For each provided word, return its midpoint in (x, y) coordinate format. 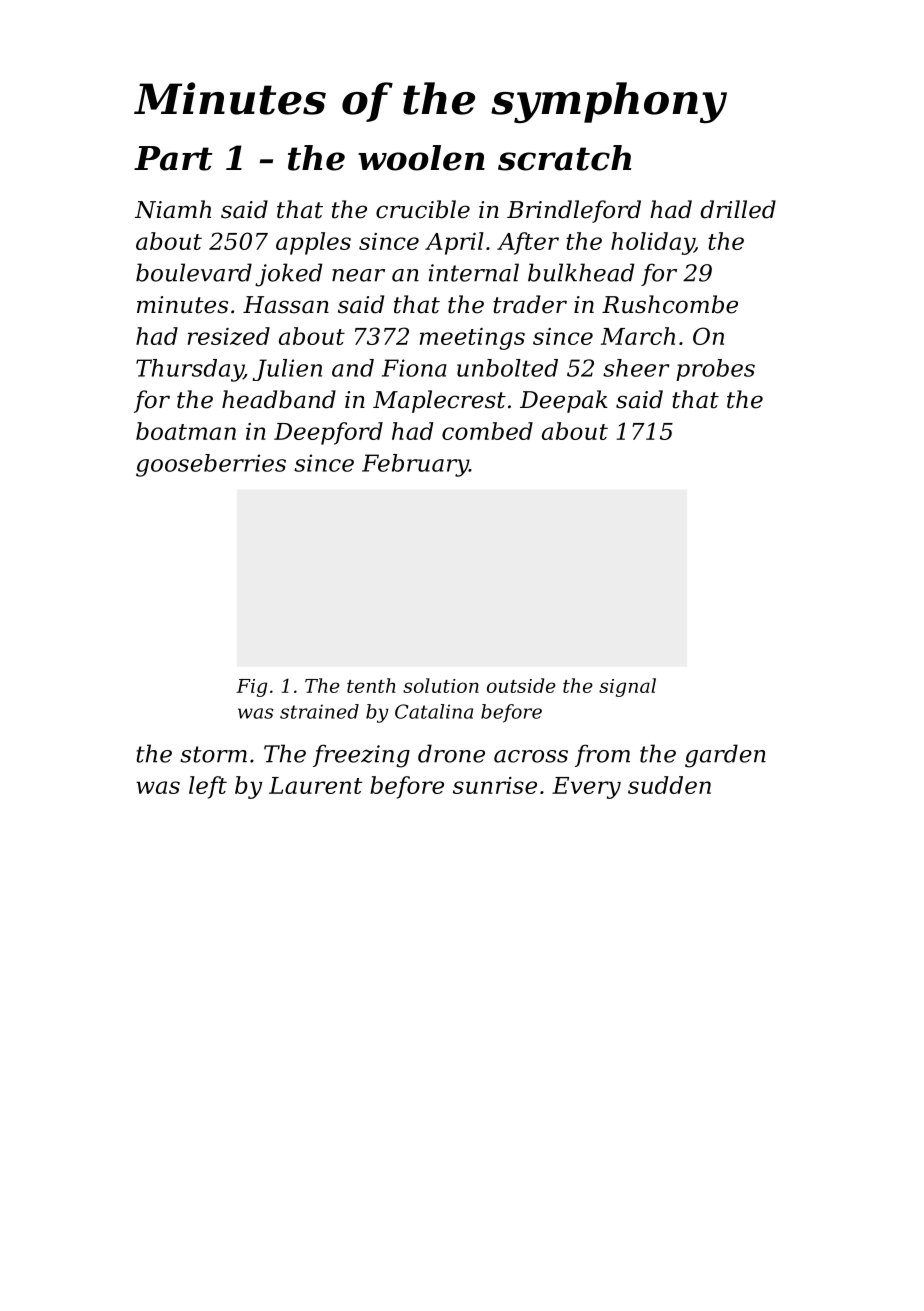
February (415, 465)
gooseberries (211, 465)
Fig (251, 688)
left (208, 787)
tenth (371, 685)
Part (173, 158)
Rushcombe (670, 304)
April (454, 243)
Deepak (564, 401)
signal (627, 687)
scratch (564, 158)
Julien (287, 370)
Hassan (286, 305)
